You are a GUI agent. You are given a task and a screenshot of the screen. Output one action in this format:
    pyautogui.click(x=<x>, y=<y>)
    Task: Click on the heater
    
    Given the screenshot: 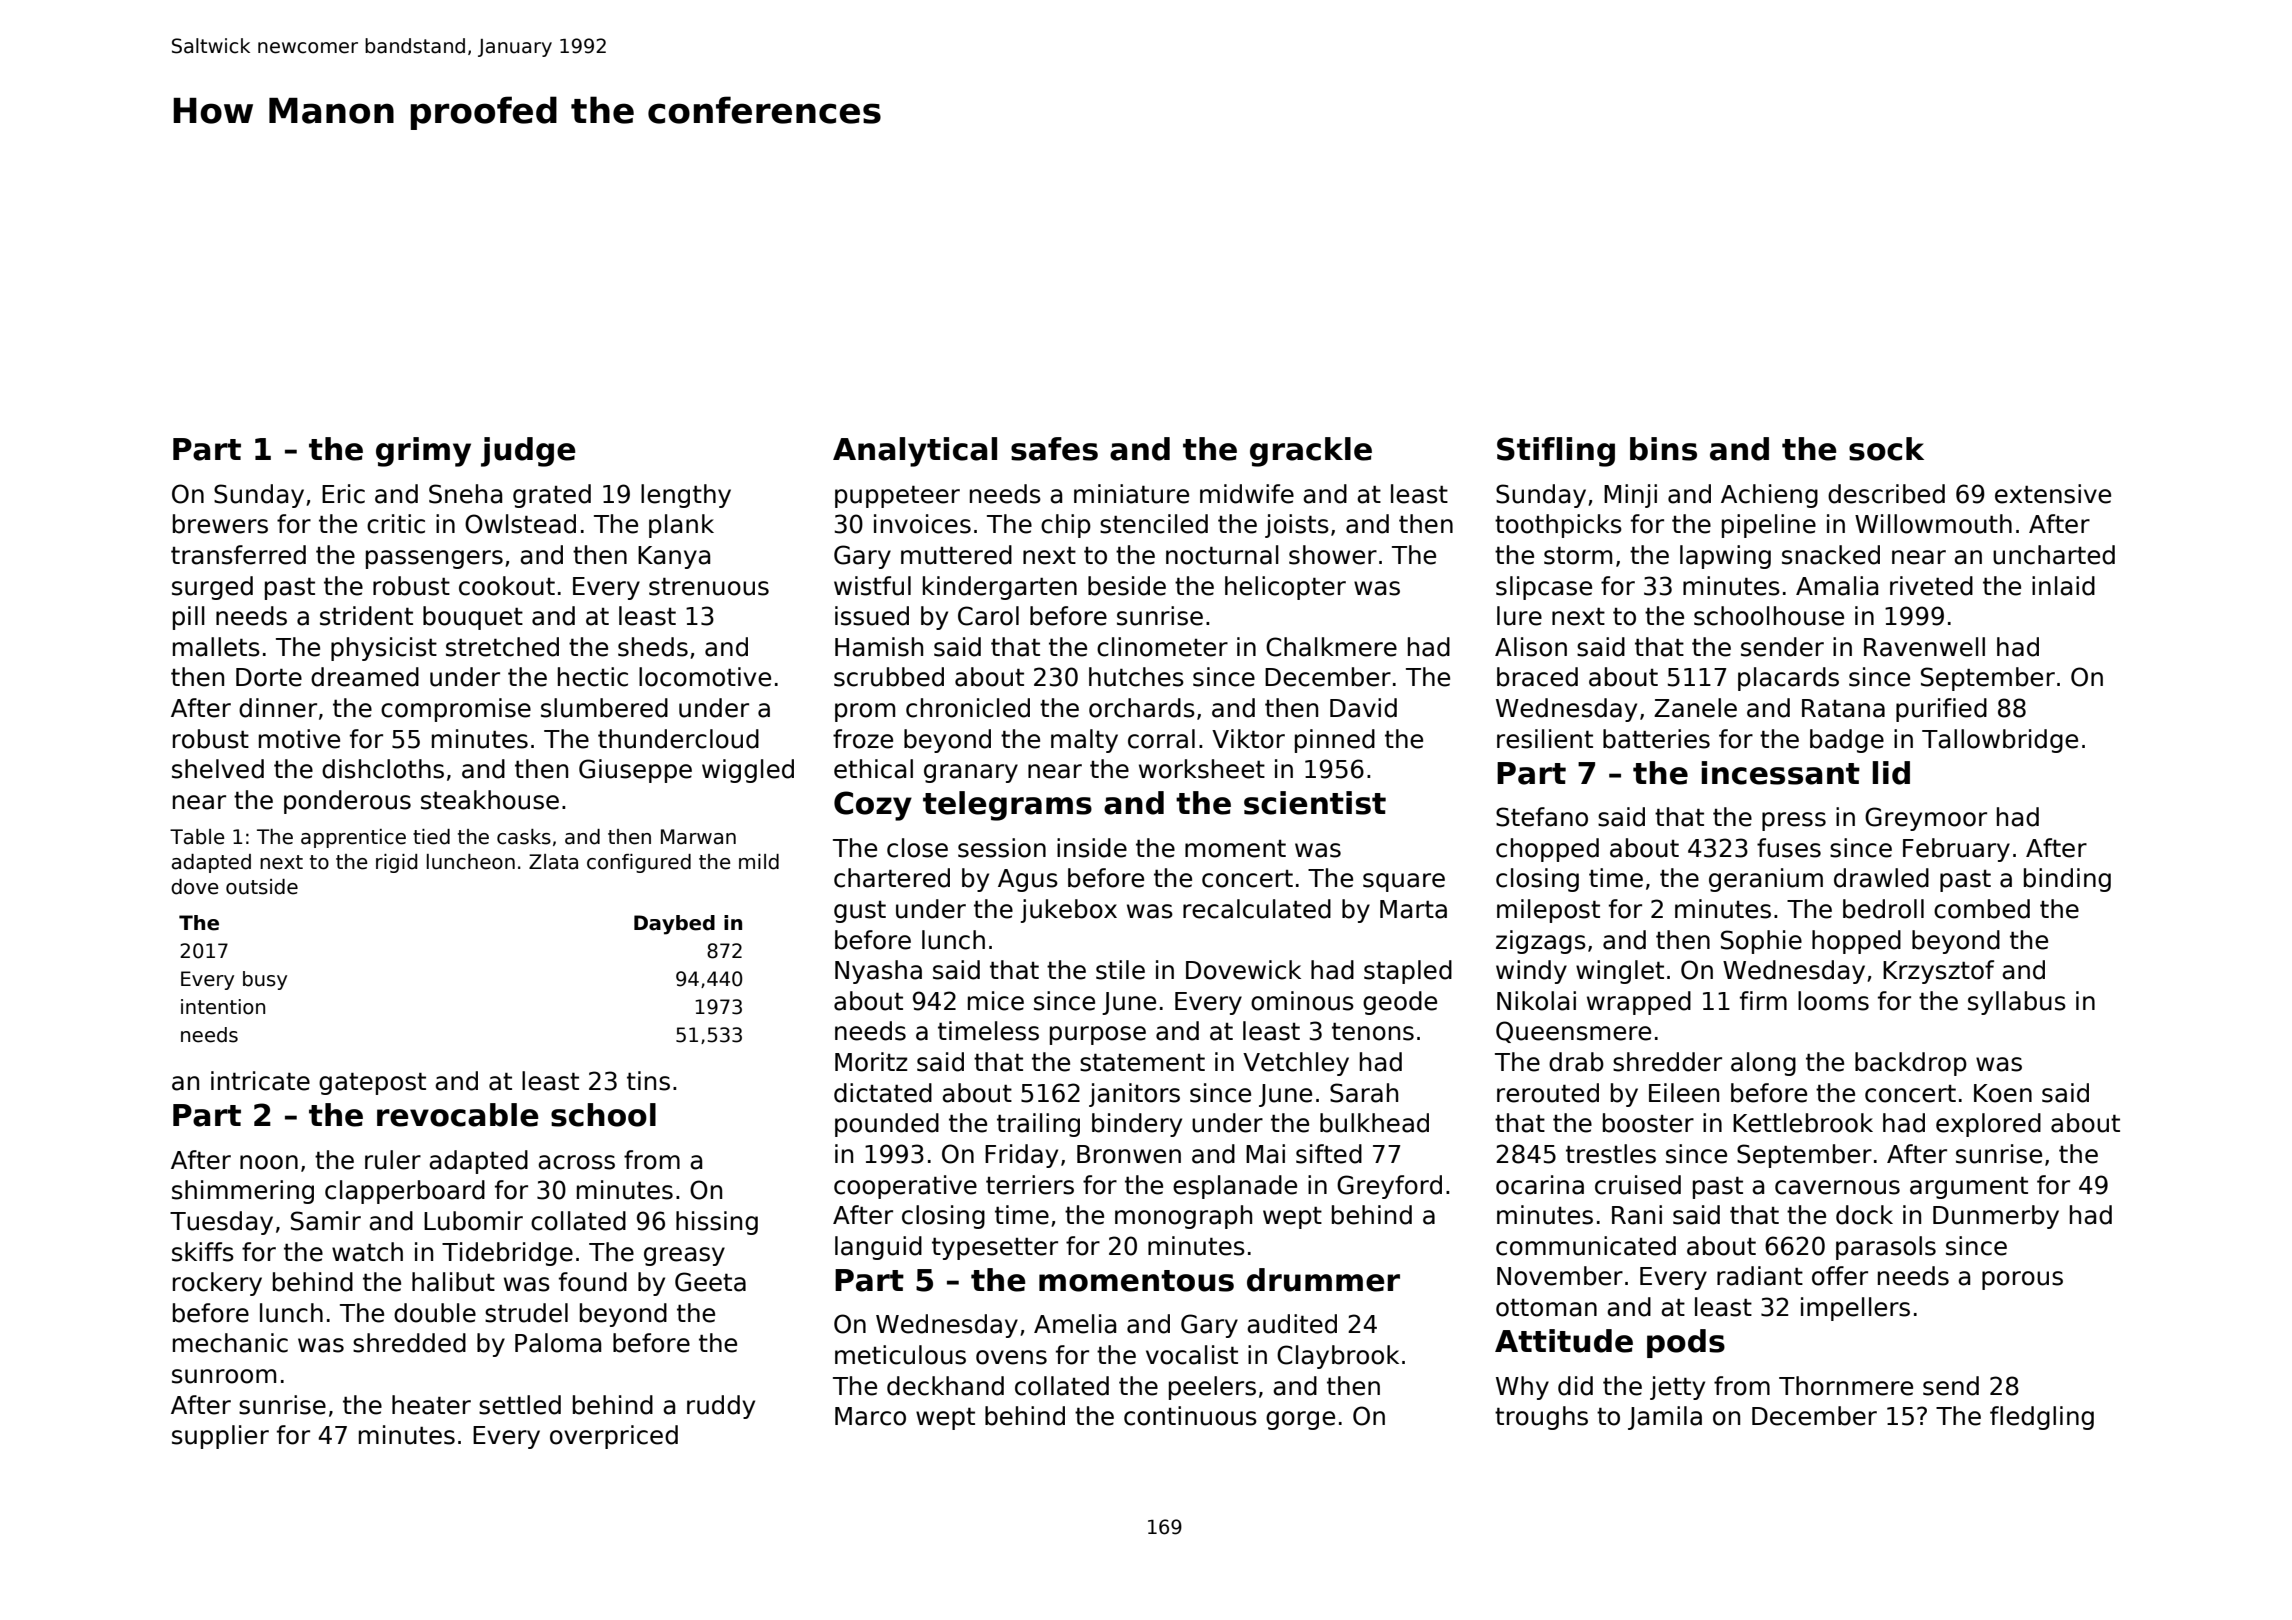 What is the action you would take?
    pyautogui.click(x=431, y=1405)
